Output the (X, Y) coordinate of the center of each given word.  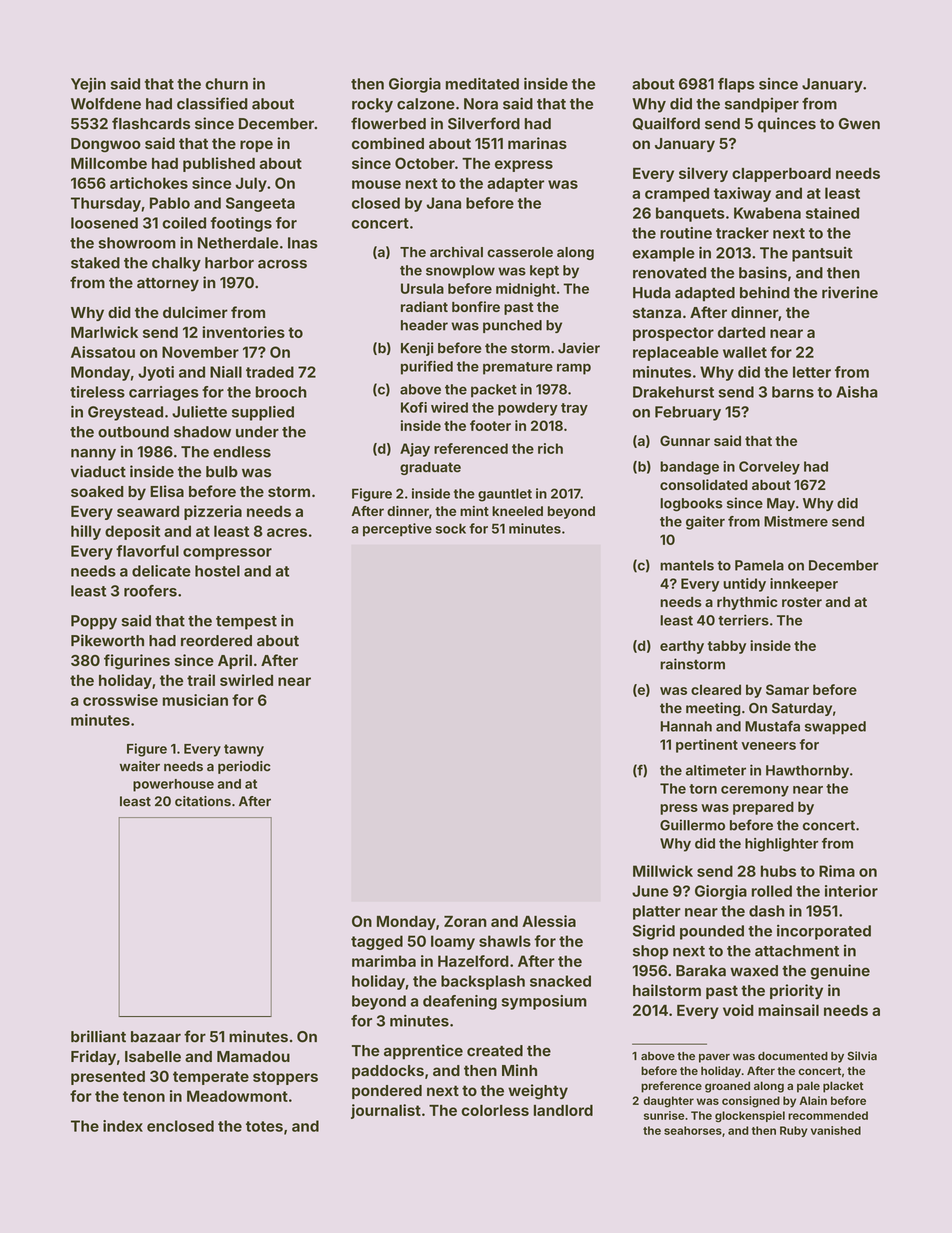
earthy (682, 647)
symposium (544, 1002)
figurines (137, 662)
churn (226, 84)
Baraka (701, 971)
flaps (736, 85)
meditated (482, 83)
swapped (835, 728)
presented (108, 1078)
